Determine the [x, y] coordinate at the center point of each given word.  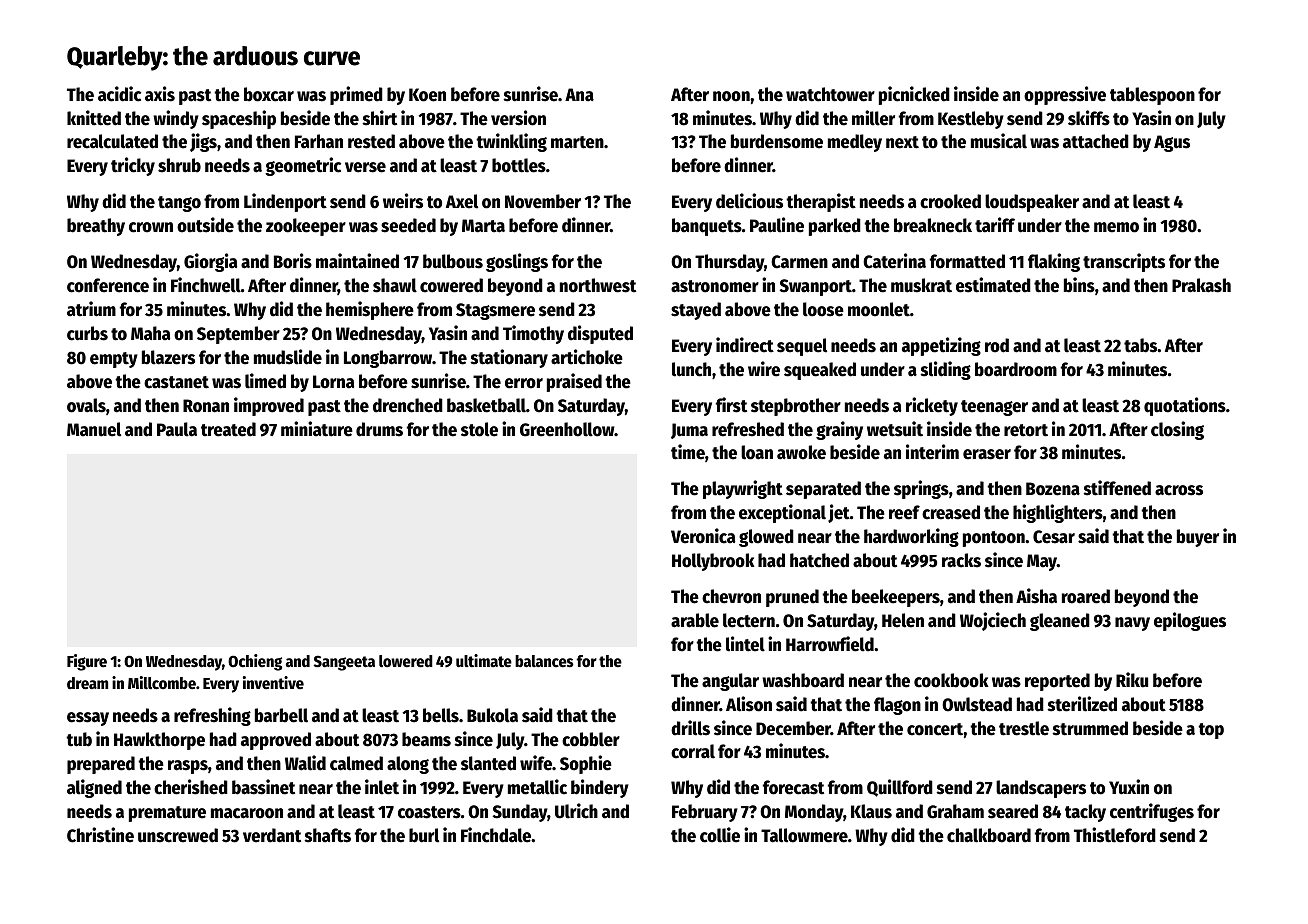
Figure [87, 662]
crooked [950, 201]
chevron [731, 596]
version [518, 118]
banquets [707, 227]
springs [921, 489]
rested [371, 141]
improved [269, 406]
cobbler [591, 739]
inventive [273, 683]
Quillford [900, 788]
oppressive [1065, 95]
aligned [94, 788]
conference [108, 285]
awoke [801, 452]
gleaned [1060, 622]
